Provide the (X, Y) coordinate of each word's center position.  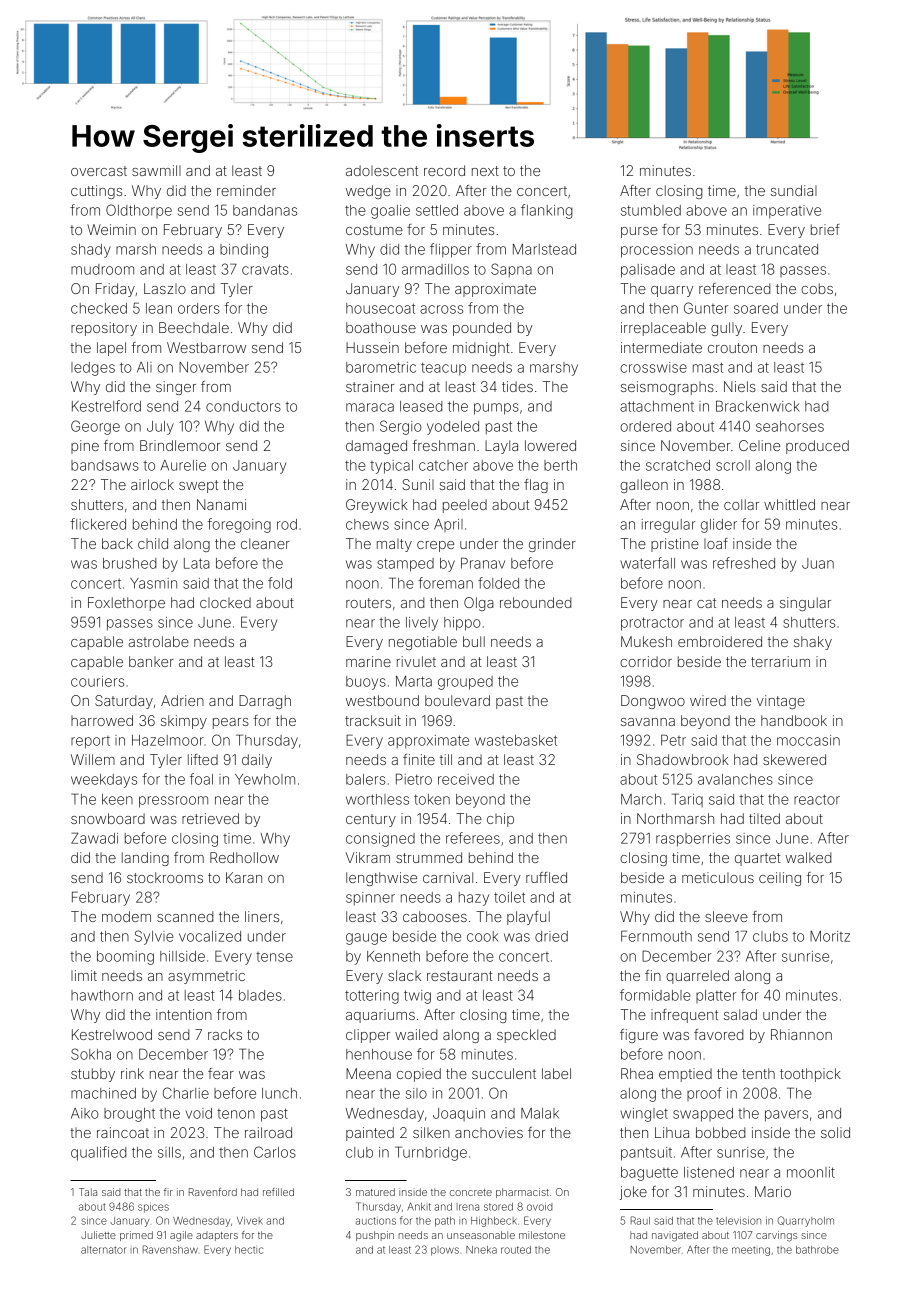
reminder (246, 190)
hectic (249, 1250)
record (444, 170)
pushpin (375, 1236)
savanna (648, 722)
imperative (787, 212)
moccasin (808, 740)
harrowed (102, 720)
